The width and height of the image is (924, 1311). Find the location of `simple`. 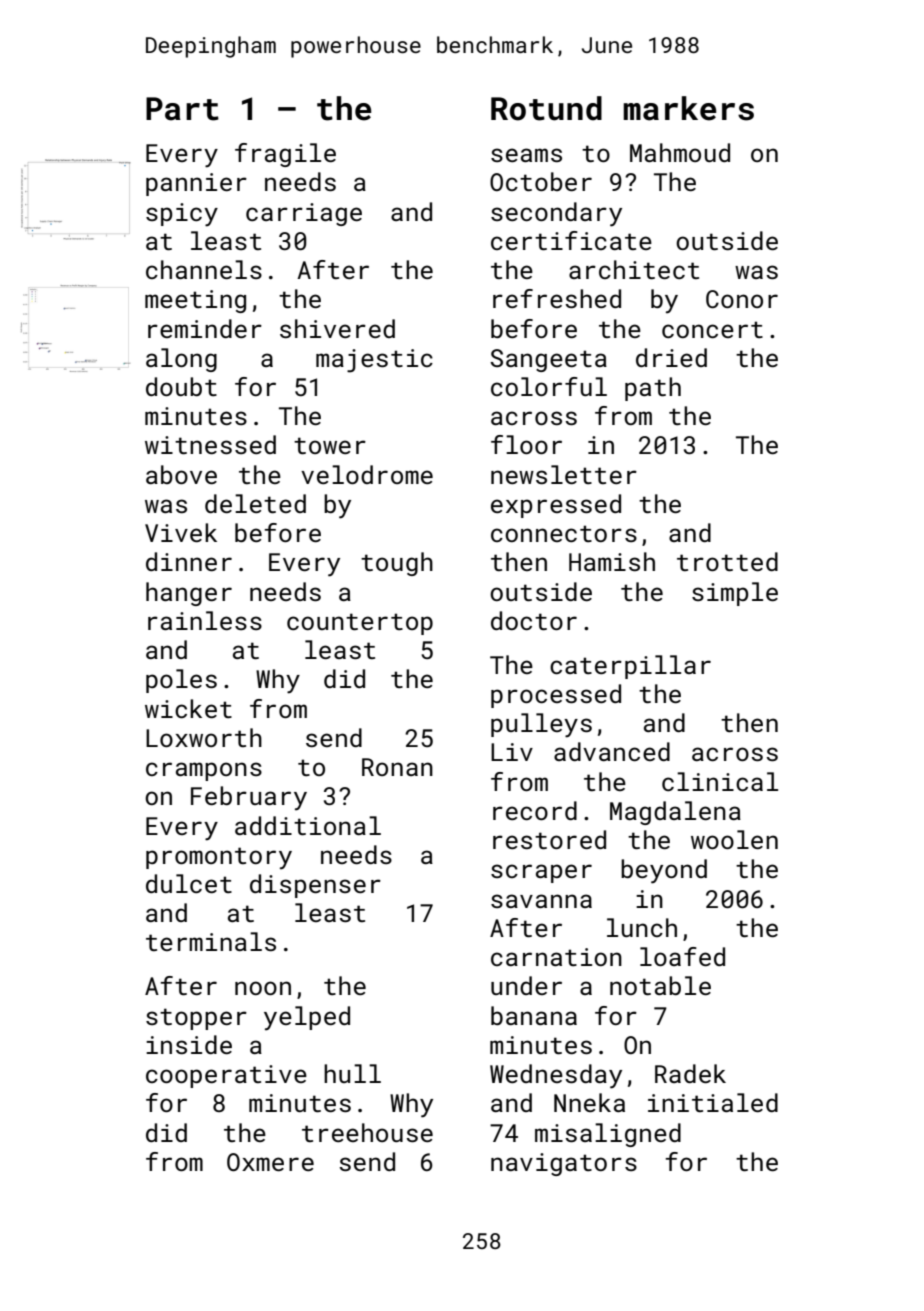

simple is located at coordinates (735, 594).
